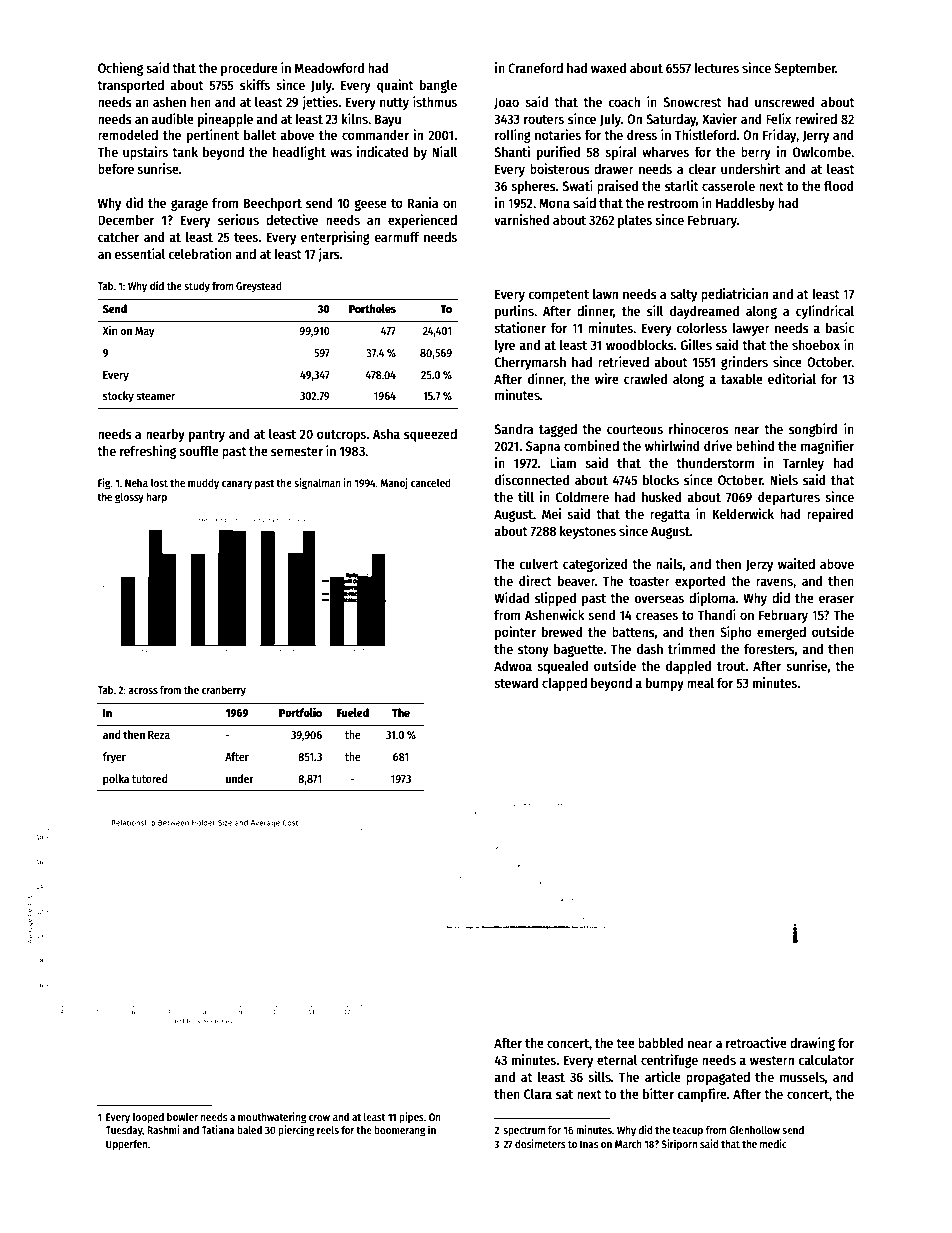  I want to click on Craneford, so click(535, 67).
